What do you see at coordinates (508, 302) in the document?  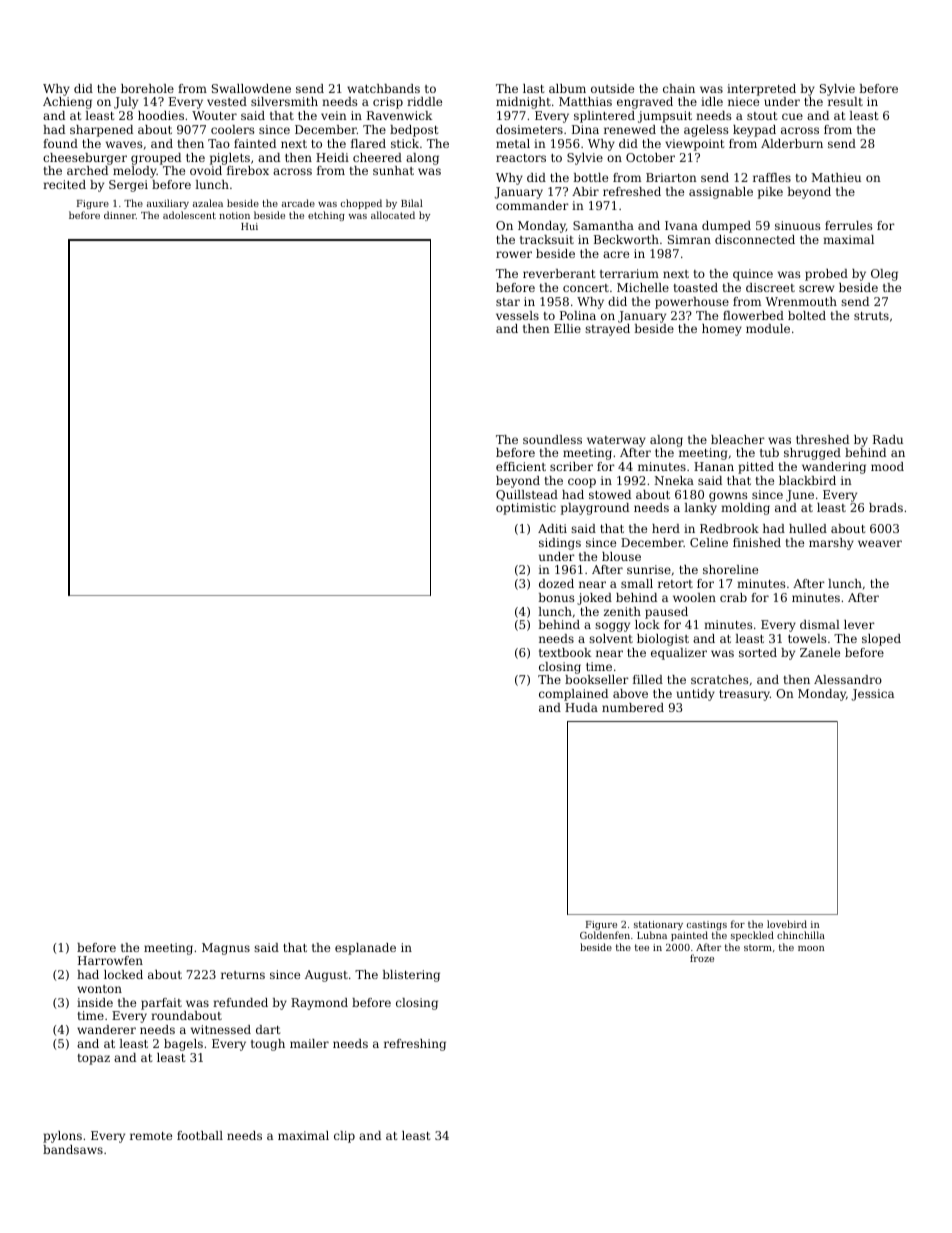 I see `star` at bounding box center [508, 302].
